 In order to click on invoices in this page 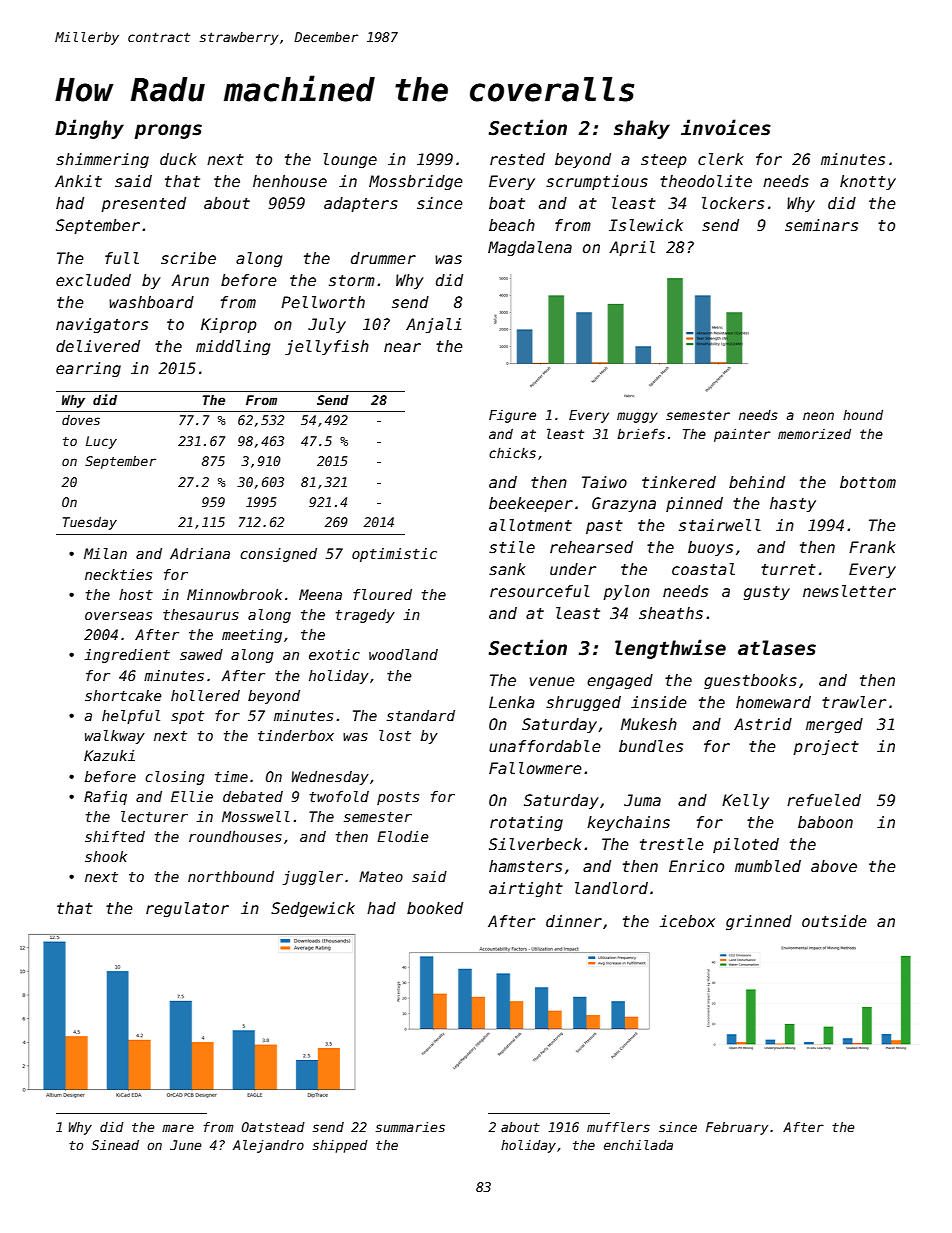, I will do `click(726, 127)`.
